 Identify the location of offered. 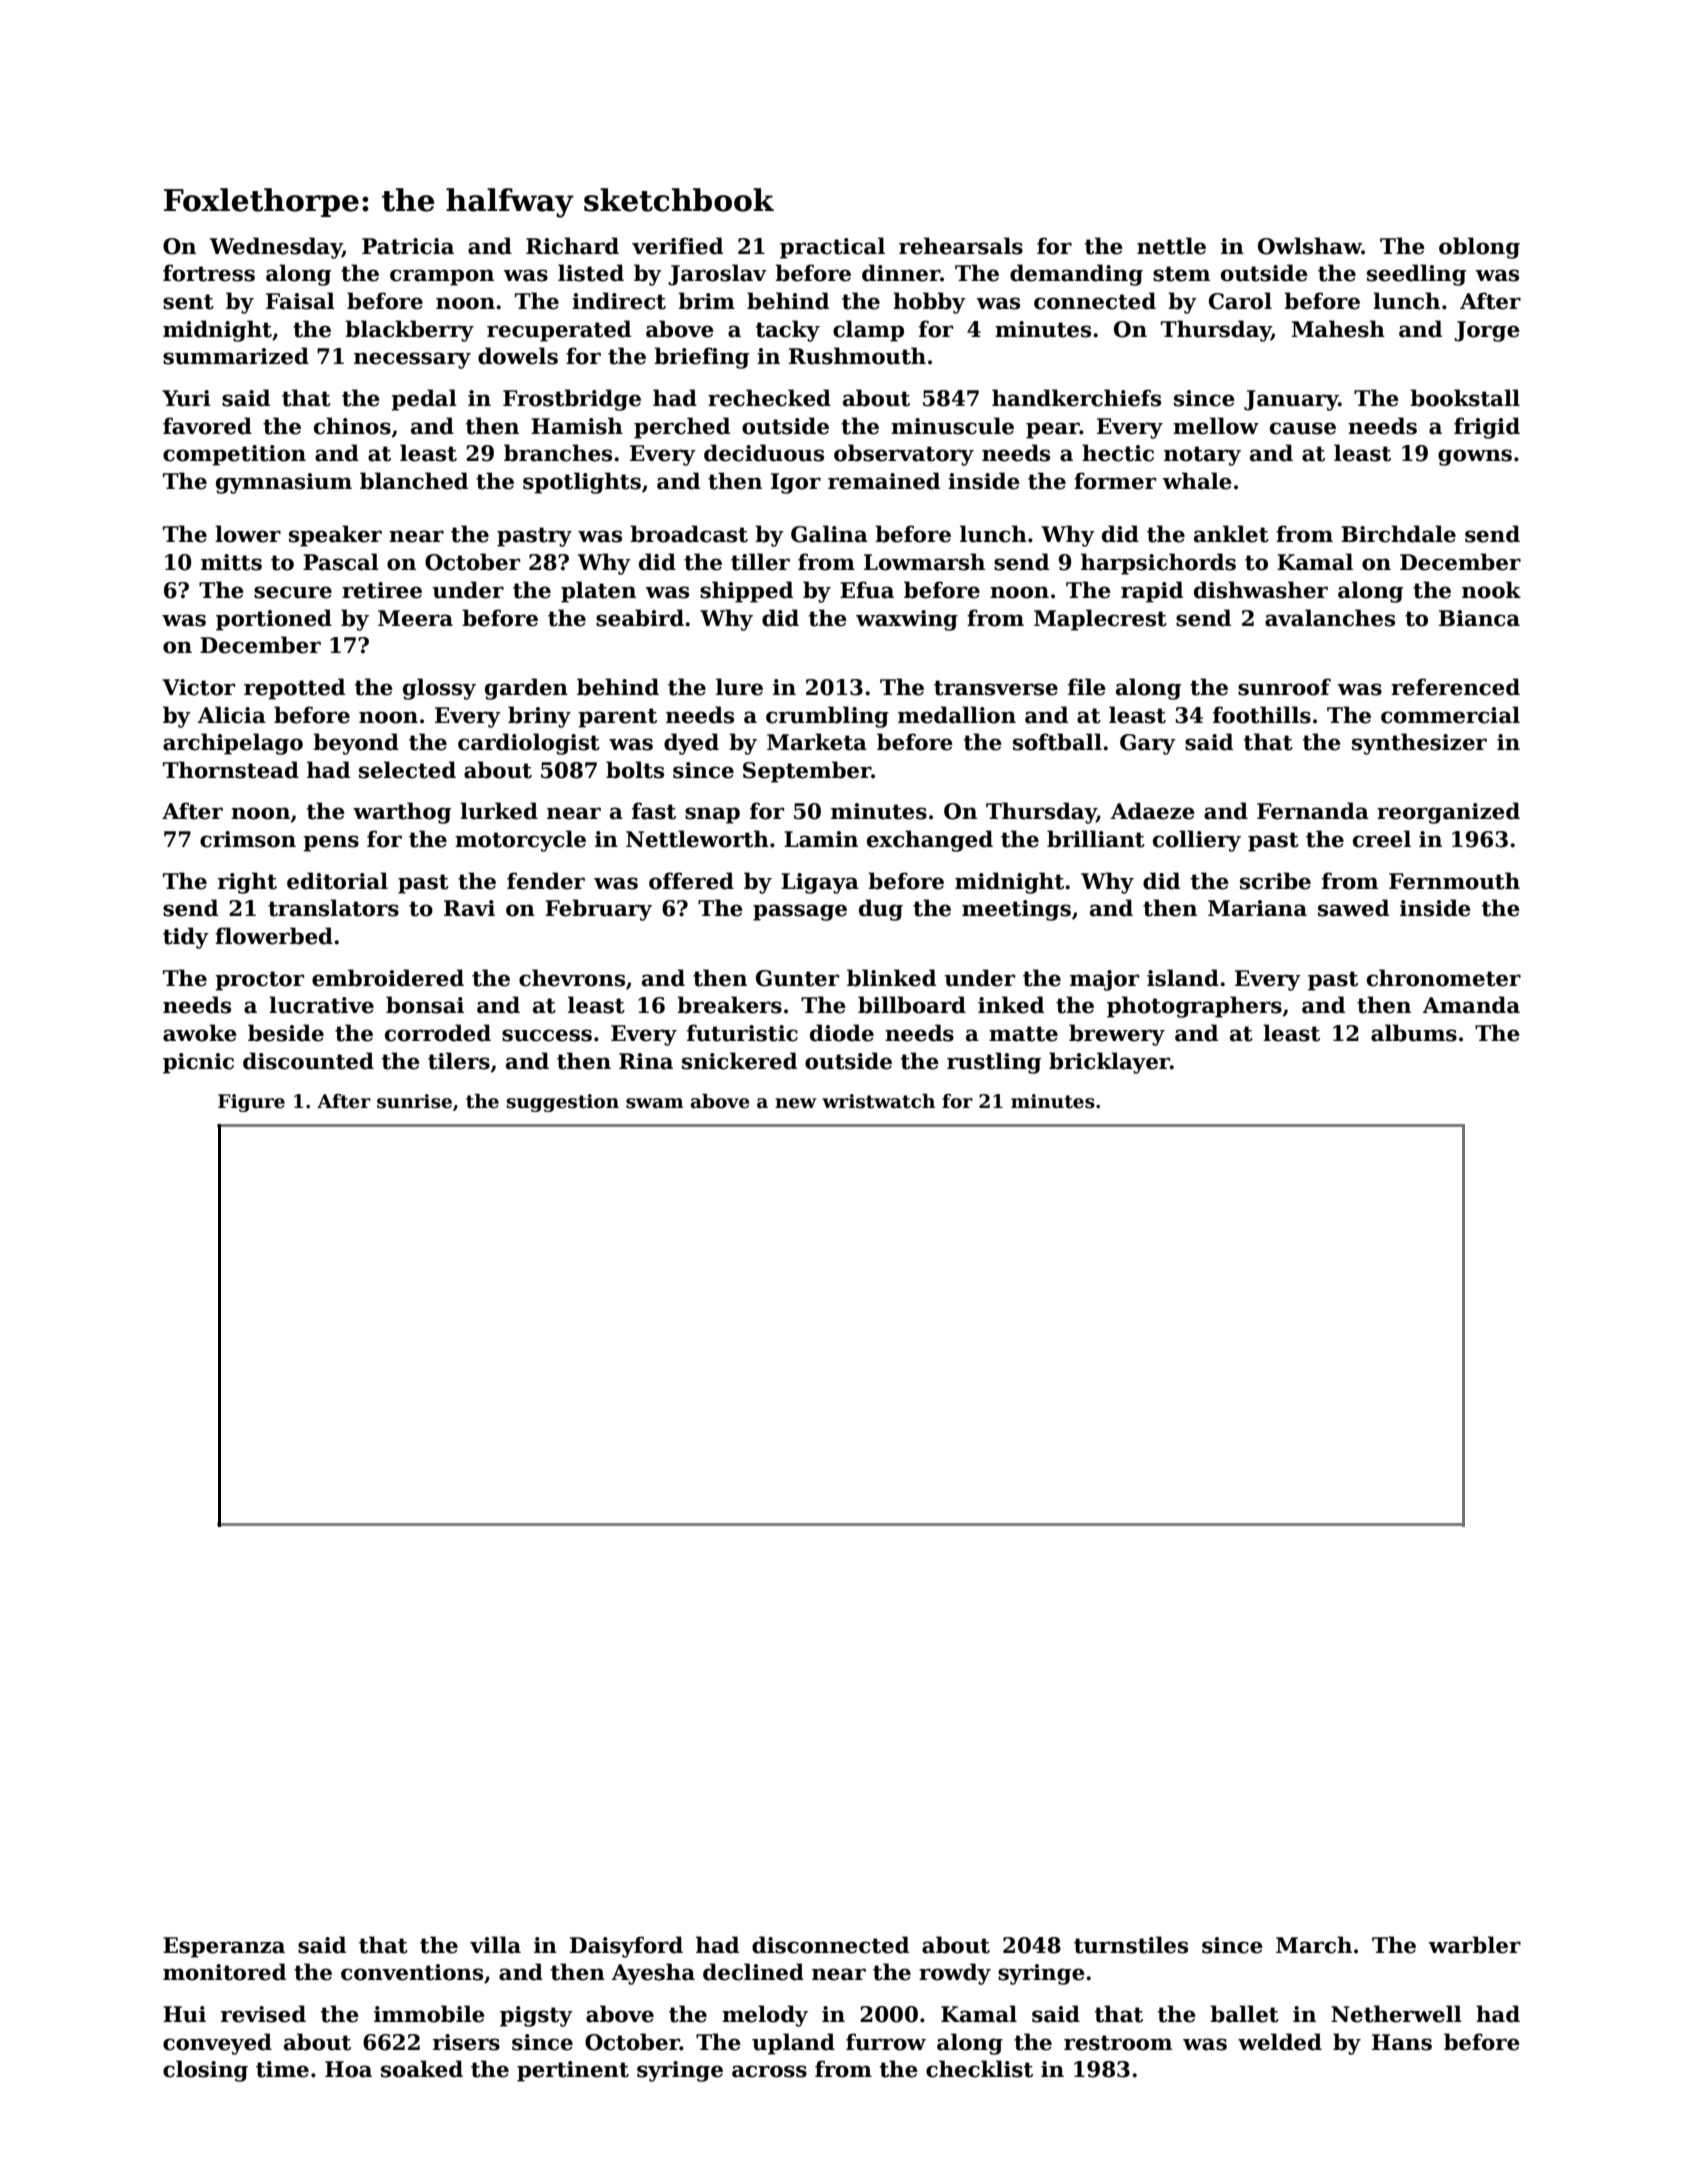
(691, 881).
